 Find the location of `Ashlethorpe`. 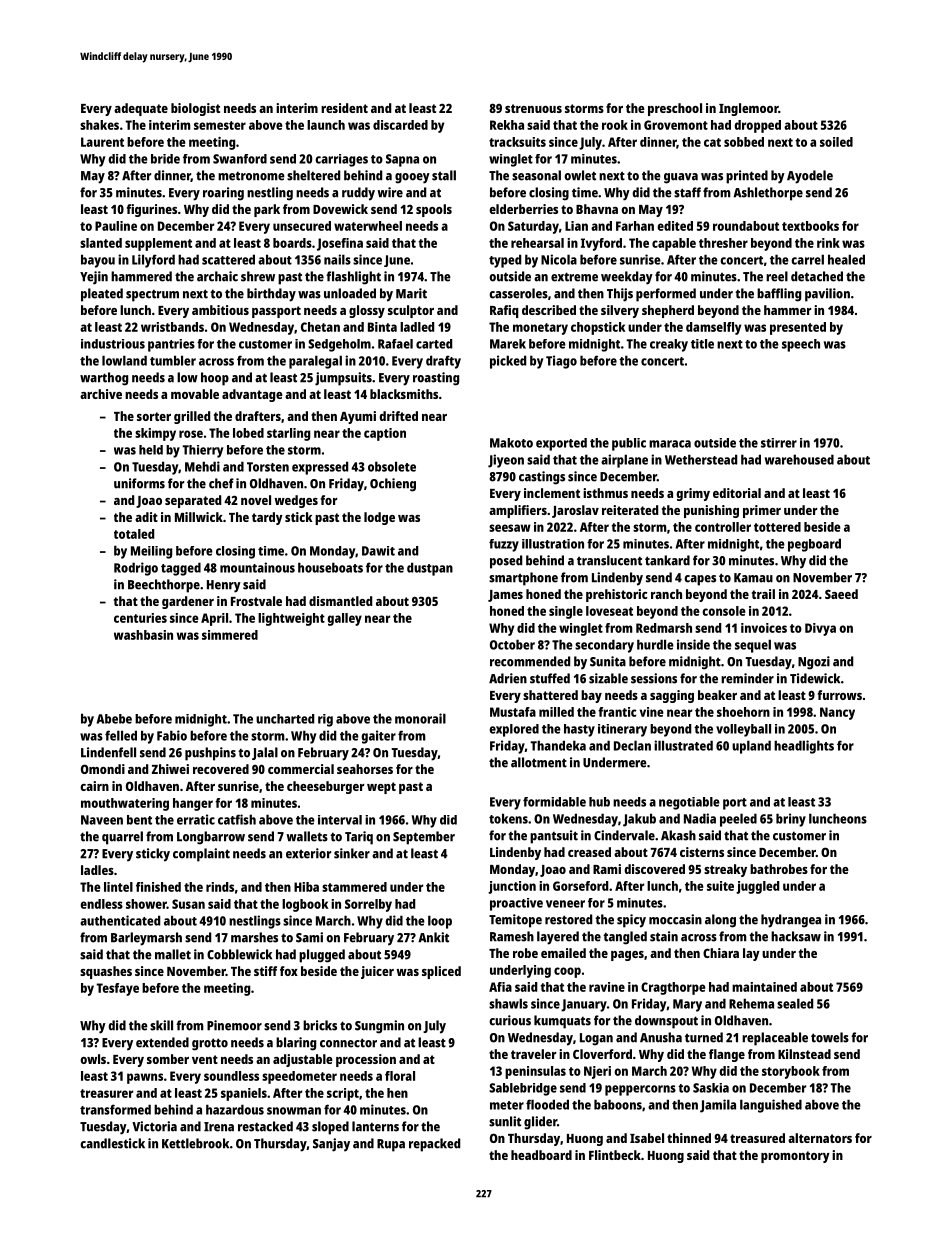

Ashlethorpe is located at coordinates (768, 194).
